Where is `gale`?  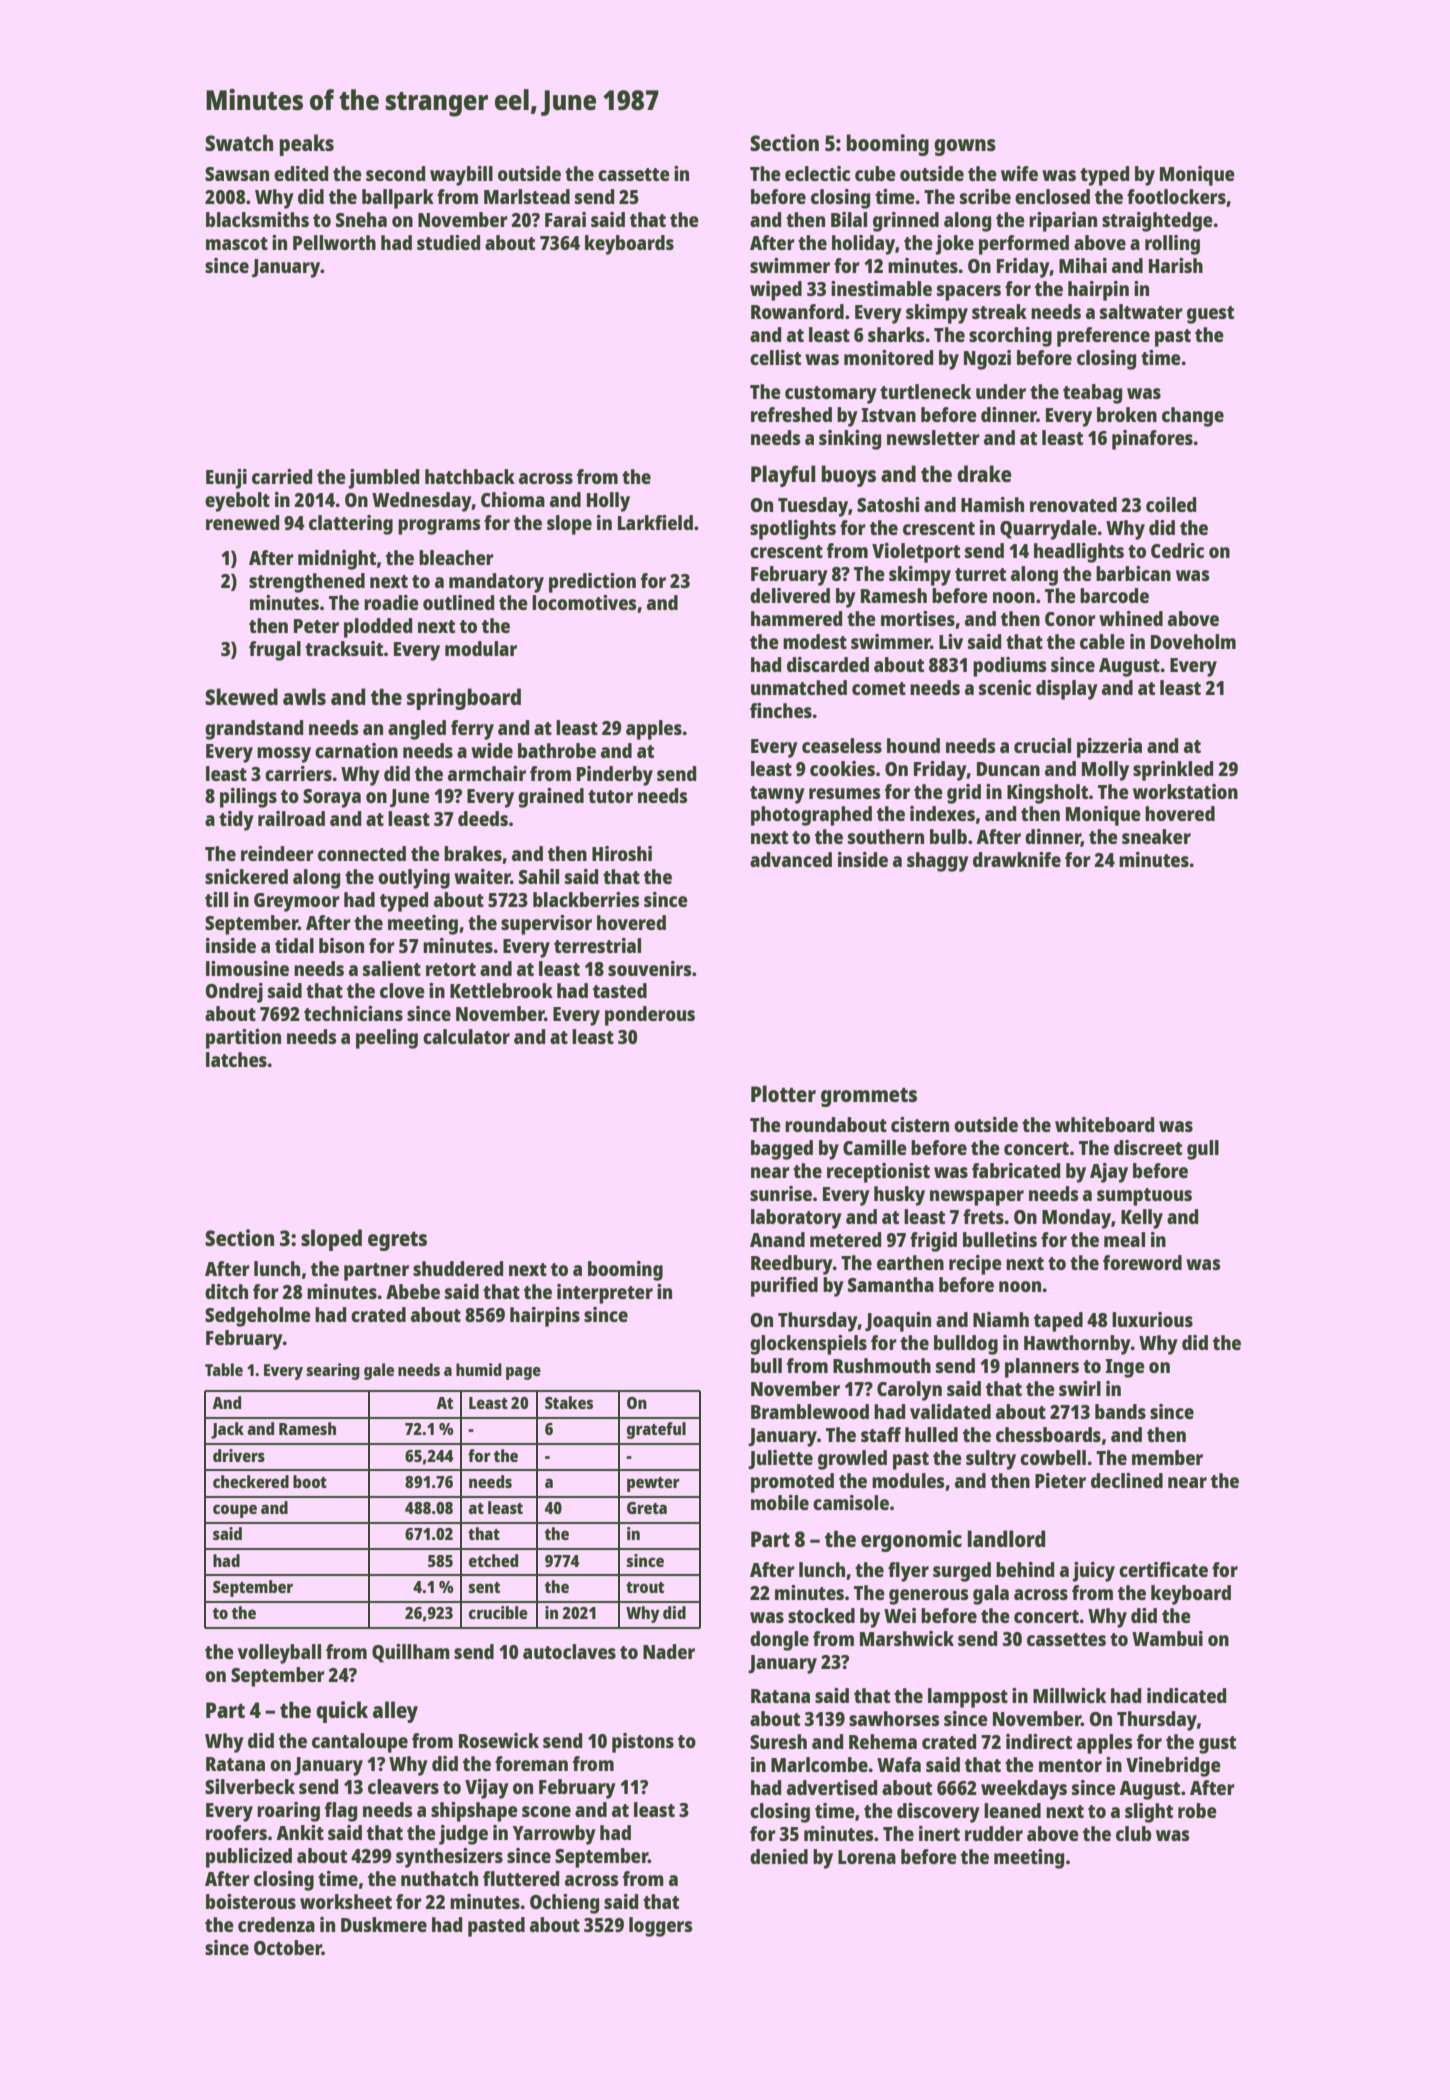
gale is located at coordinates (379, 1371).
